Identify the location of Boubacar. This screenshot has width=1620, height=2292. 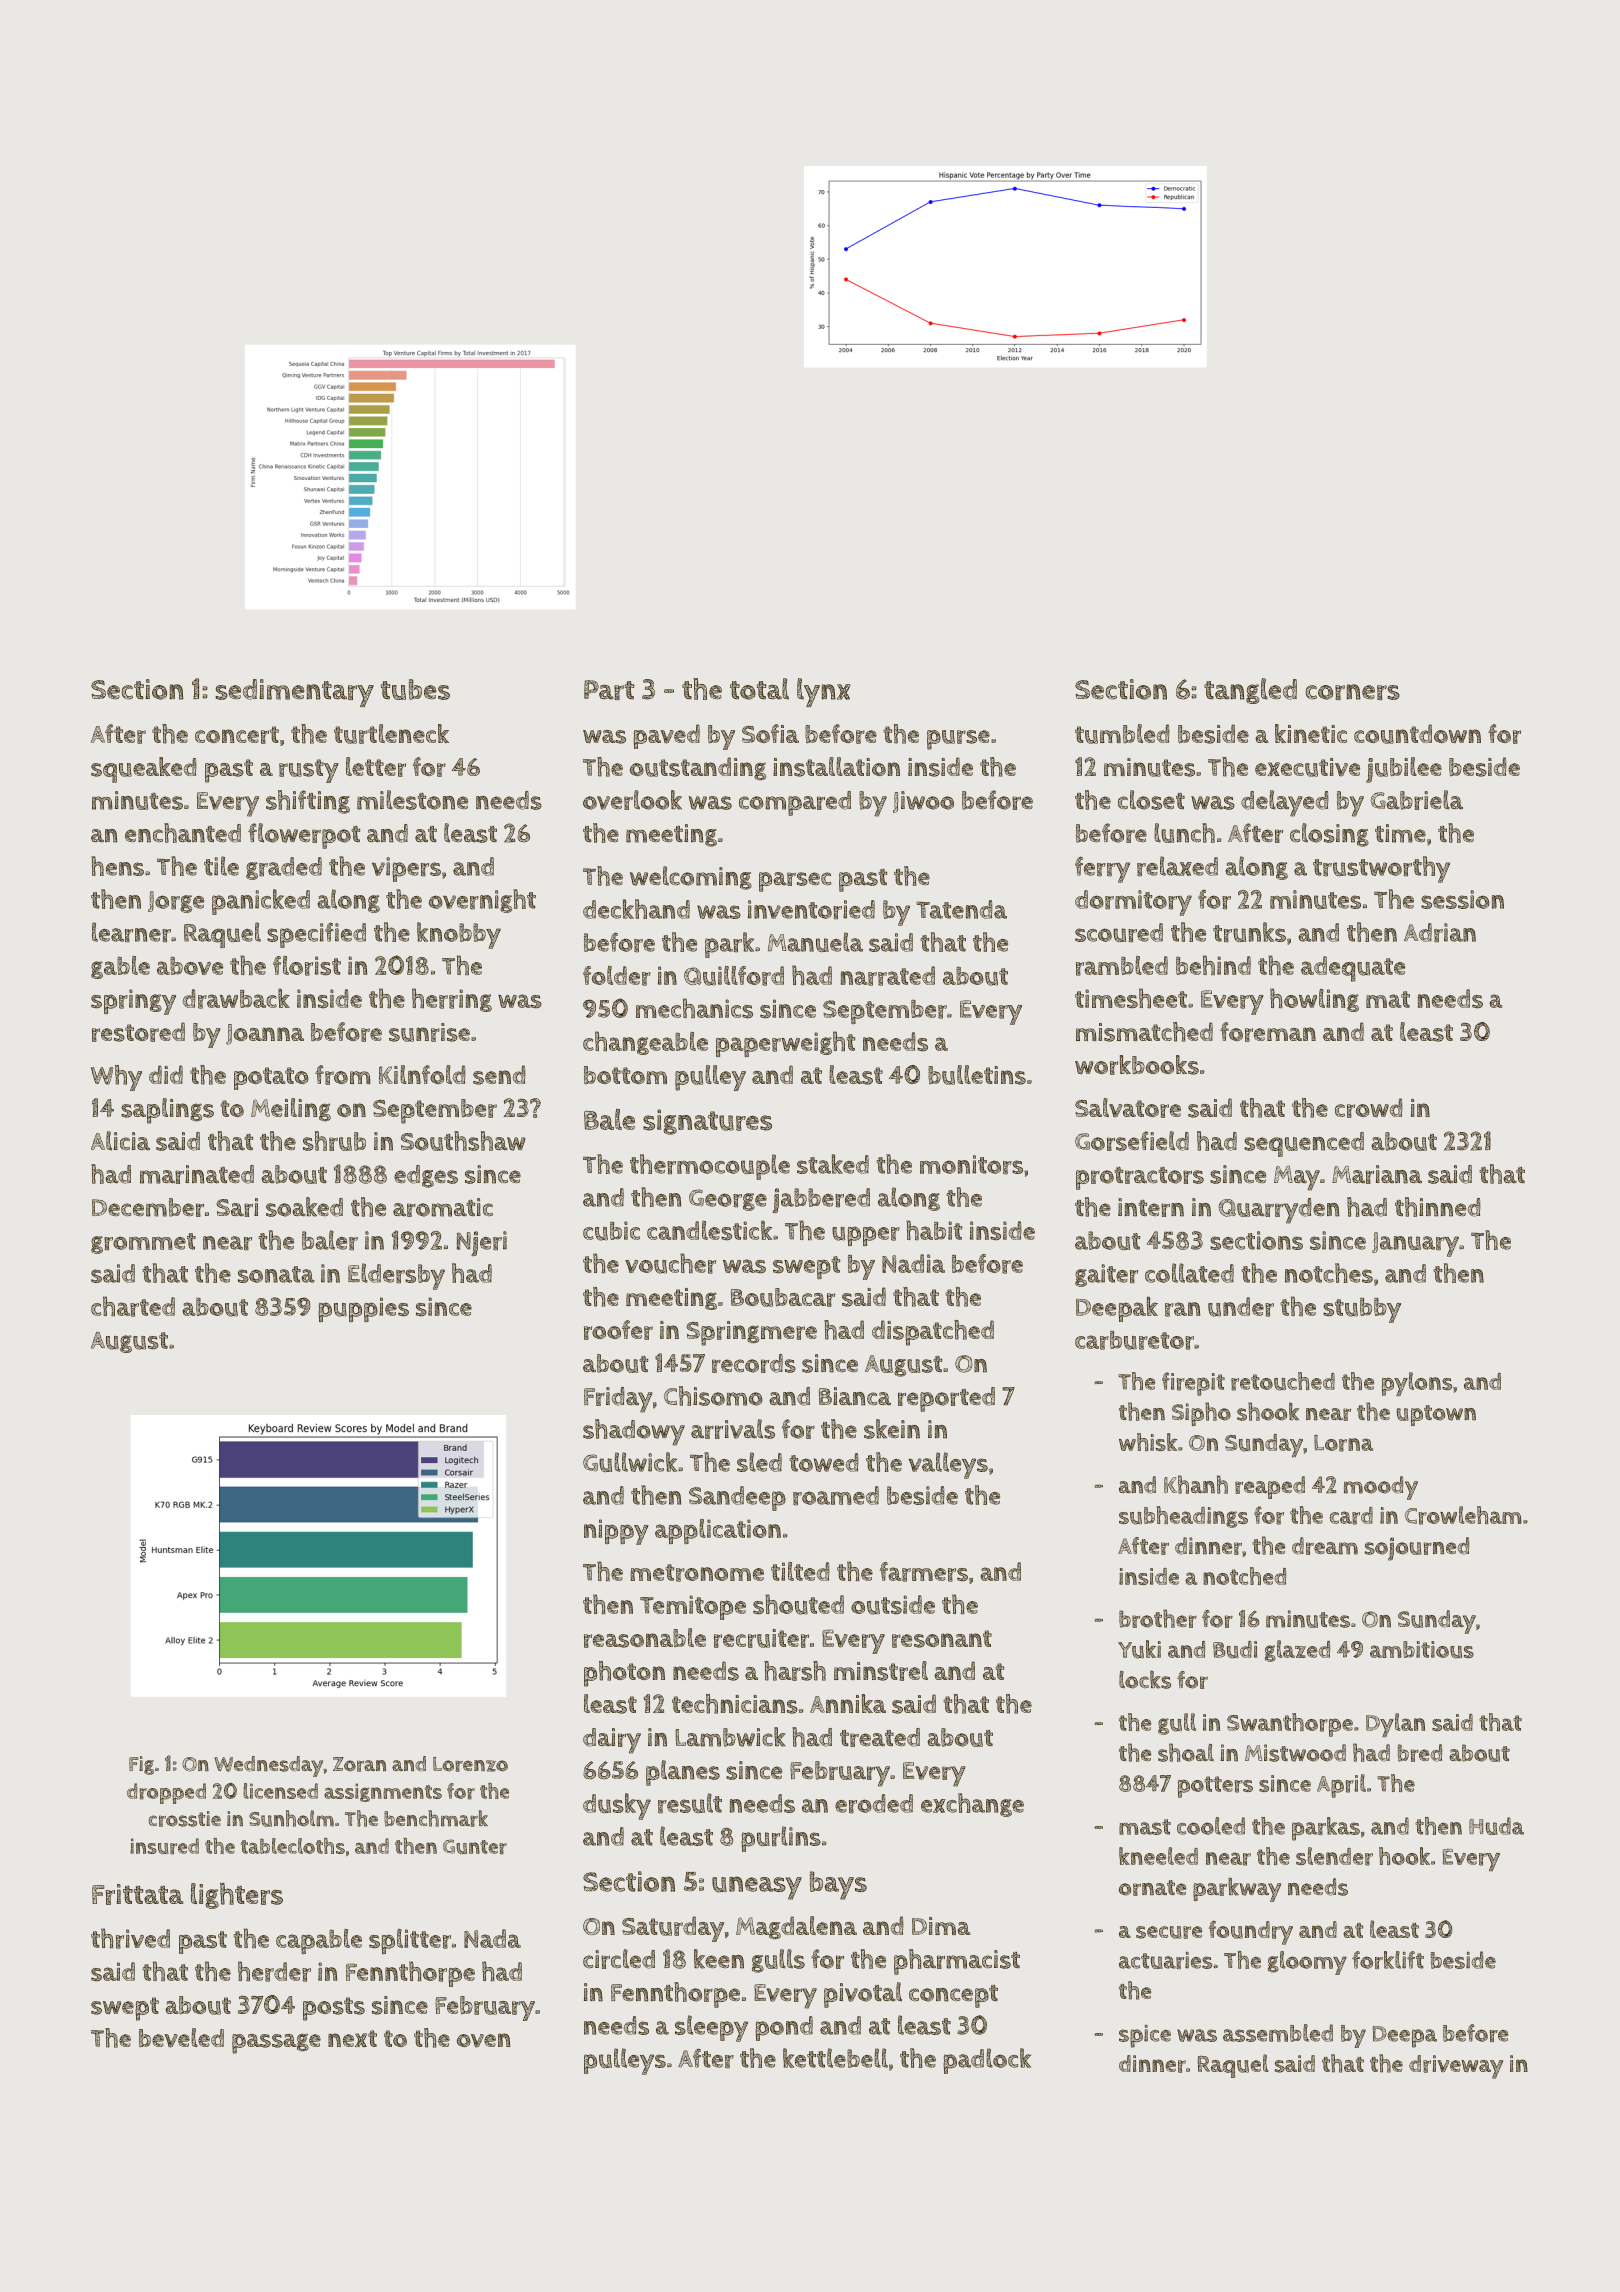
(783, 1297).
